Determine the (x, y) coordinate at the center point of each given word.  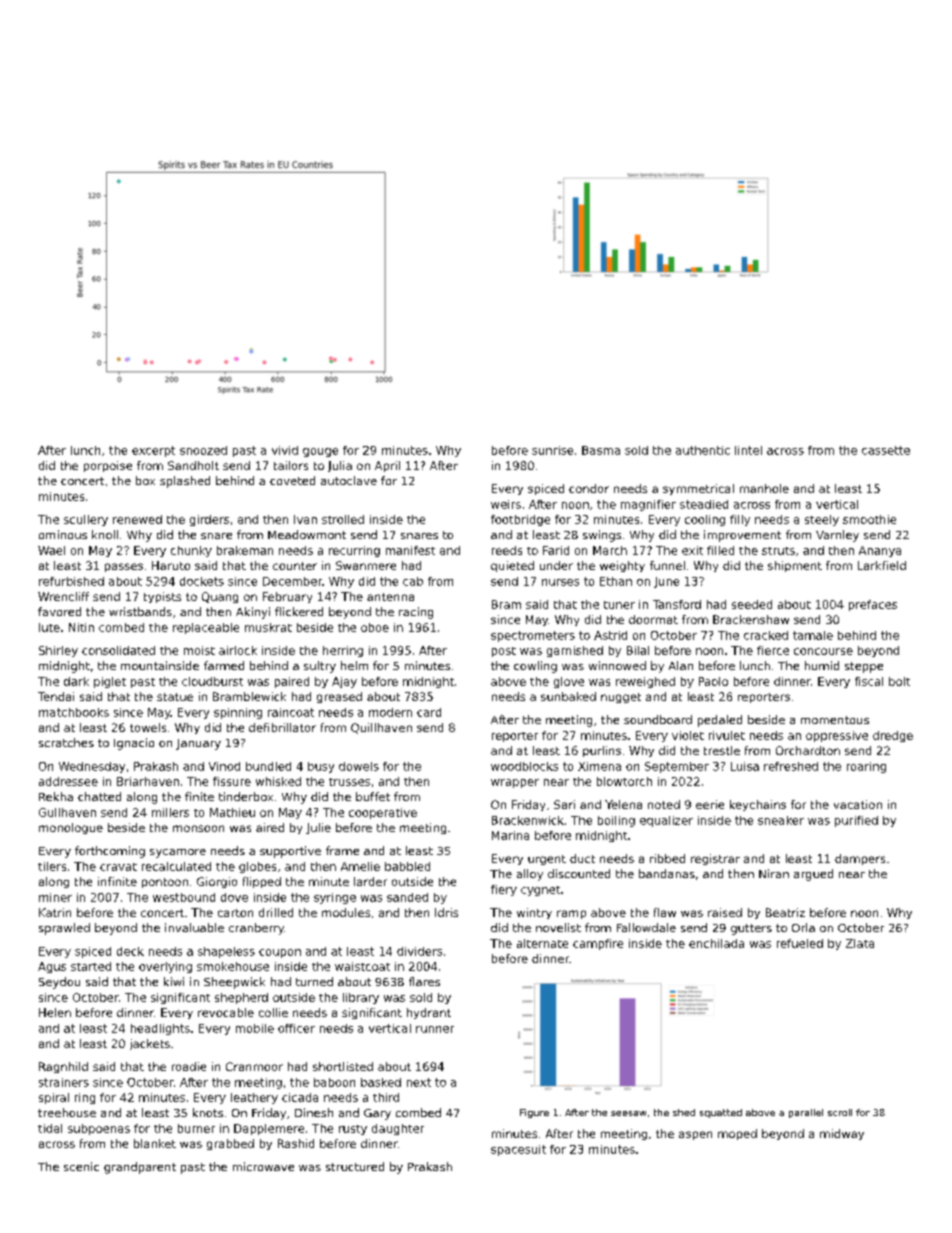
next (419, 1082)
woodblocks (524, 766)
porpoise (108, 466)
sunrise (552, 450)
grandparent (140, 1168)
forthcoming (110, 852)
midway (842, 1134)
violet (688, 735)
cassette (886, 450)
